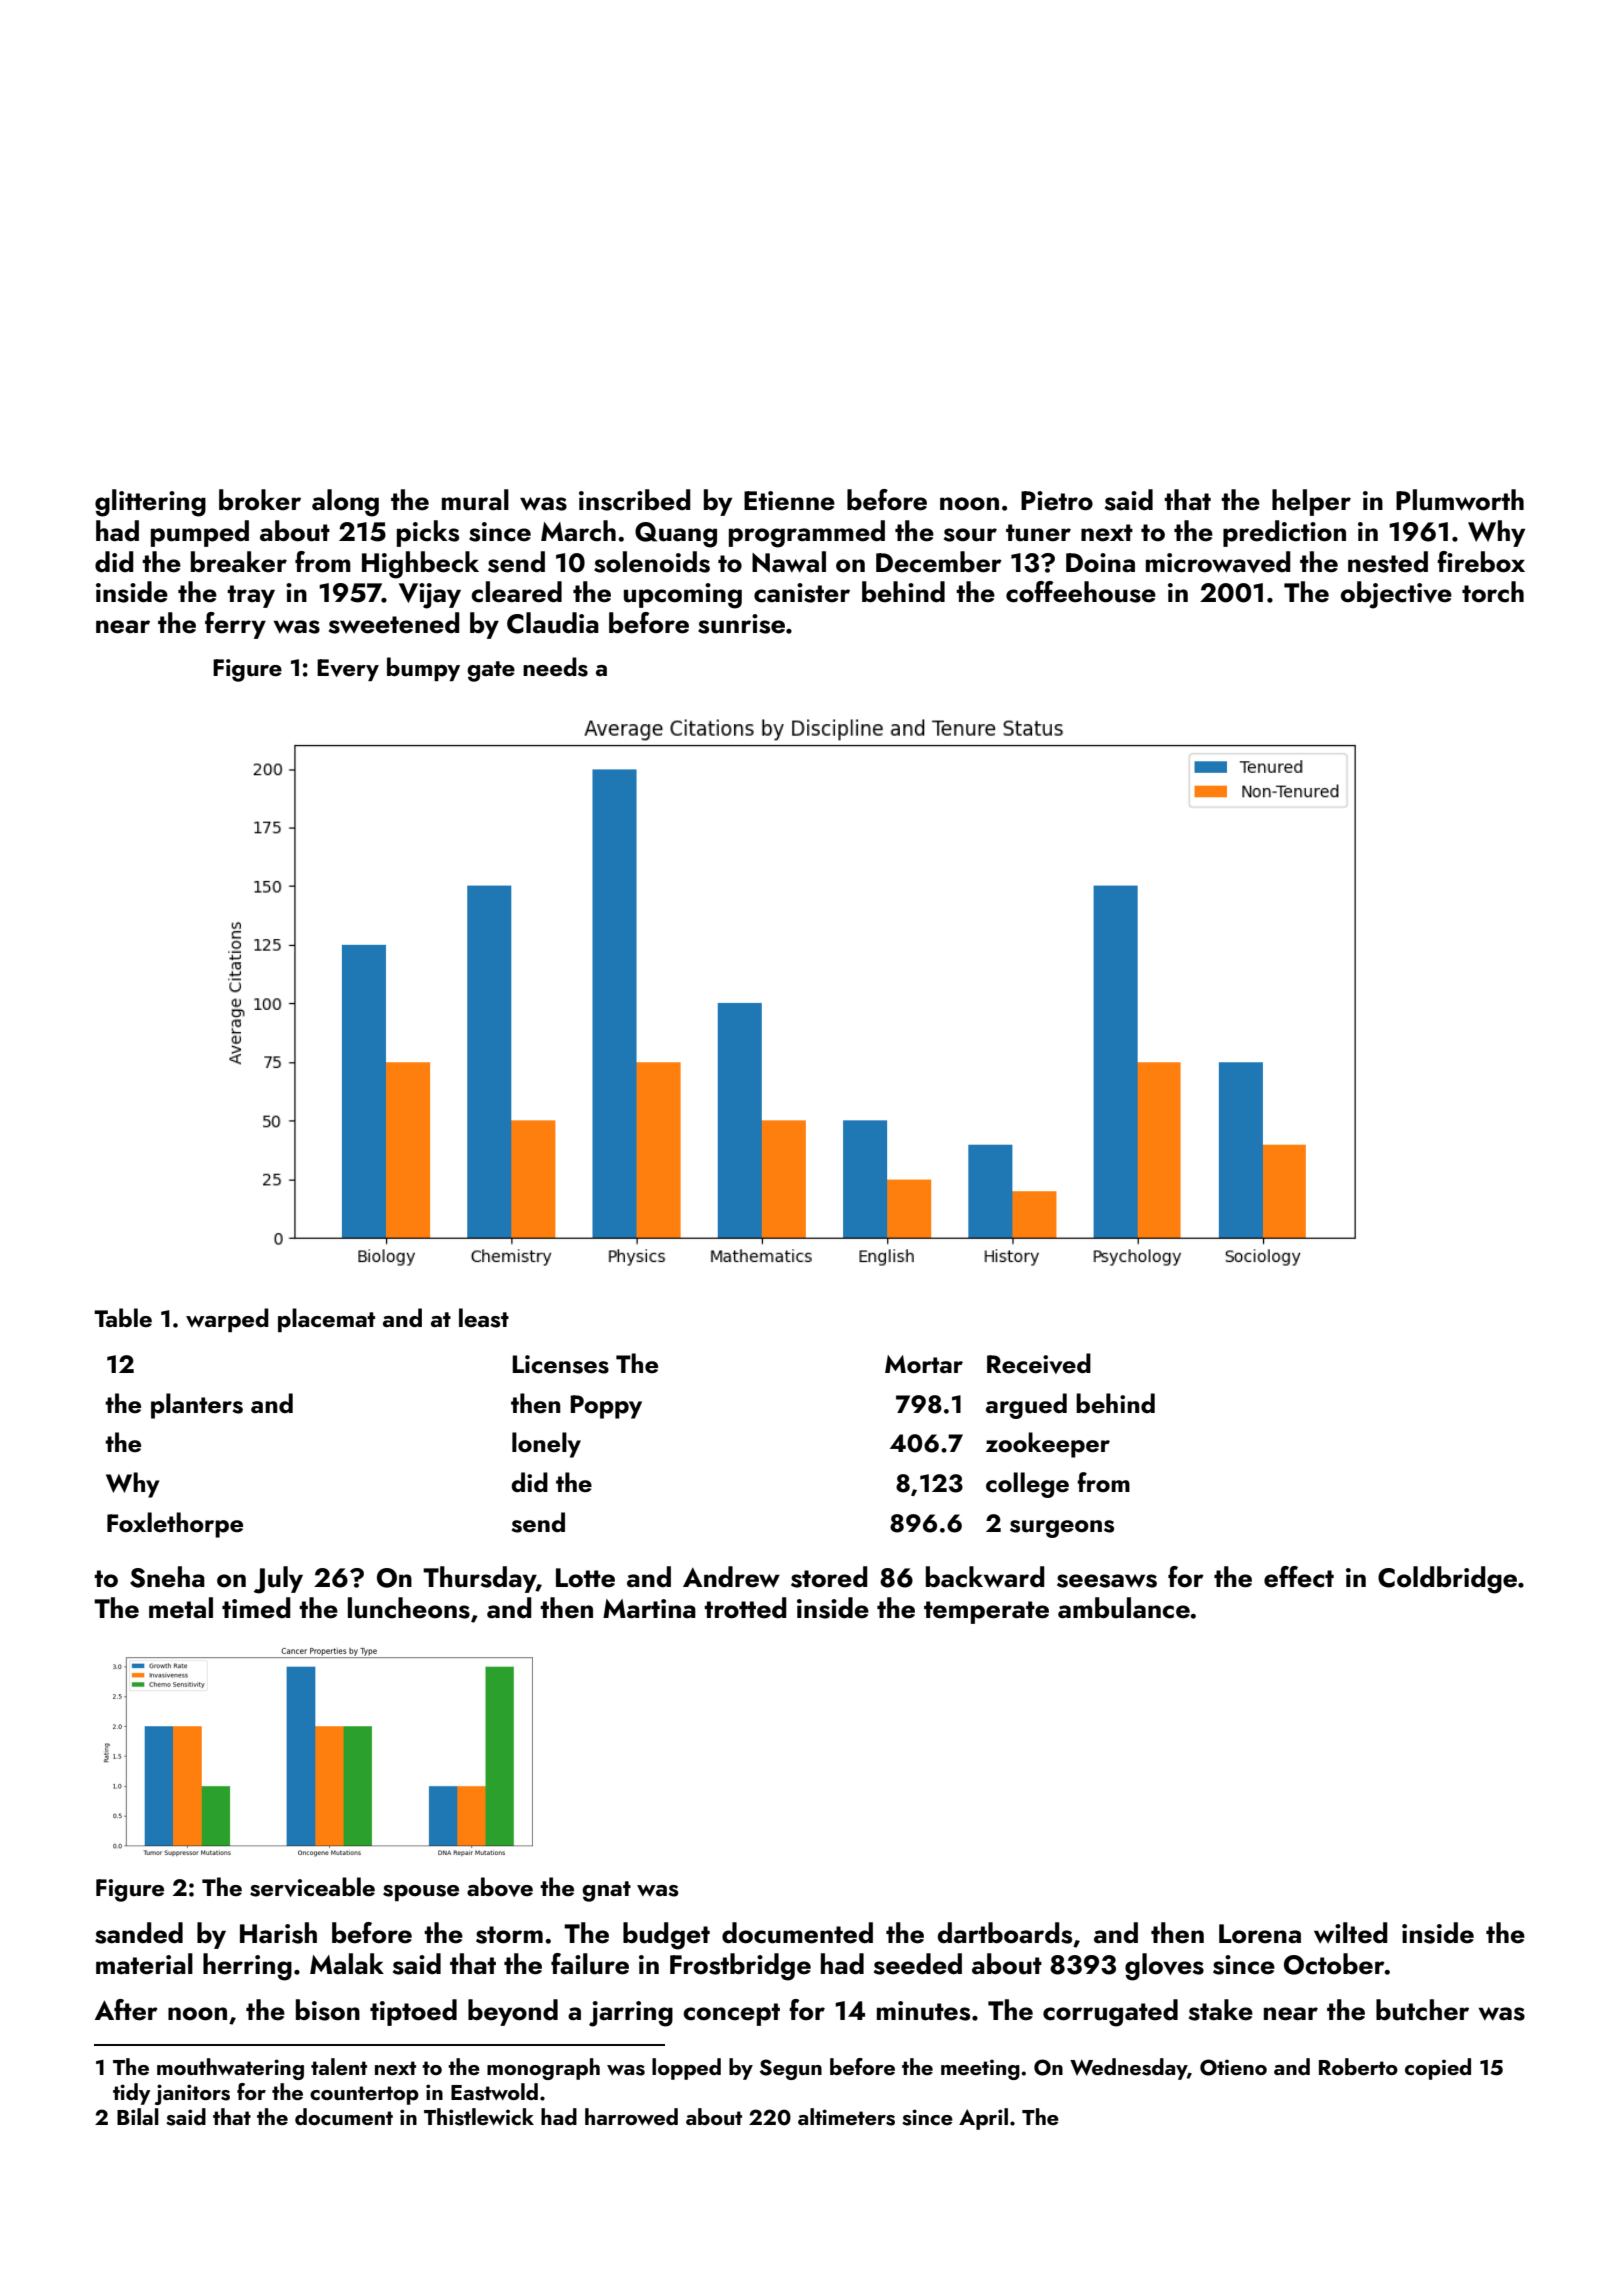 Image resolution: width=1620 pixels, height=2292 pixels. What do you see at coordinates (345, 503) in the screenshot?
I see `along` at bounding box center [345, 503].
